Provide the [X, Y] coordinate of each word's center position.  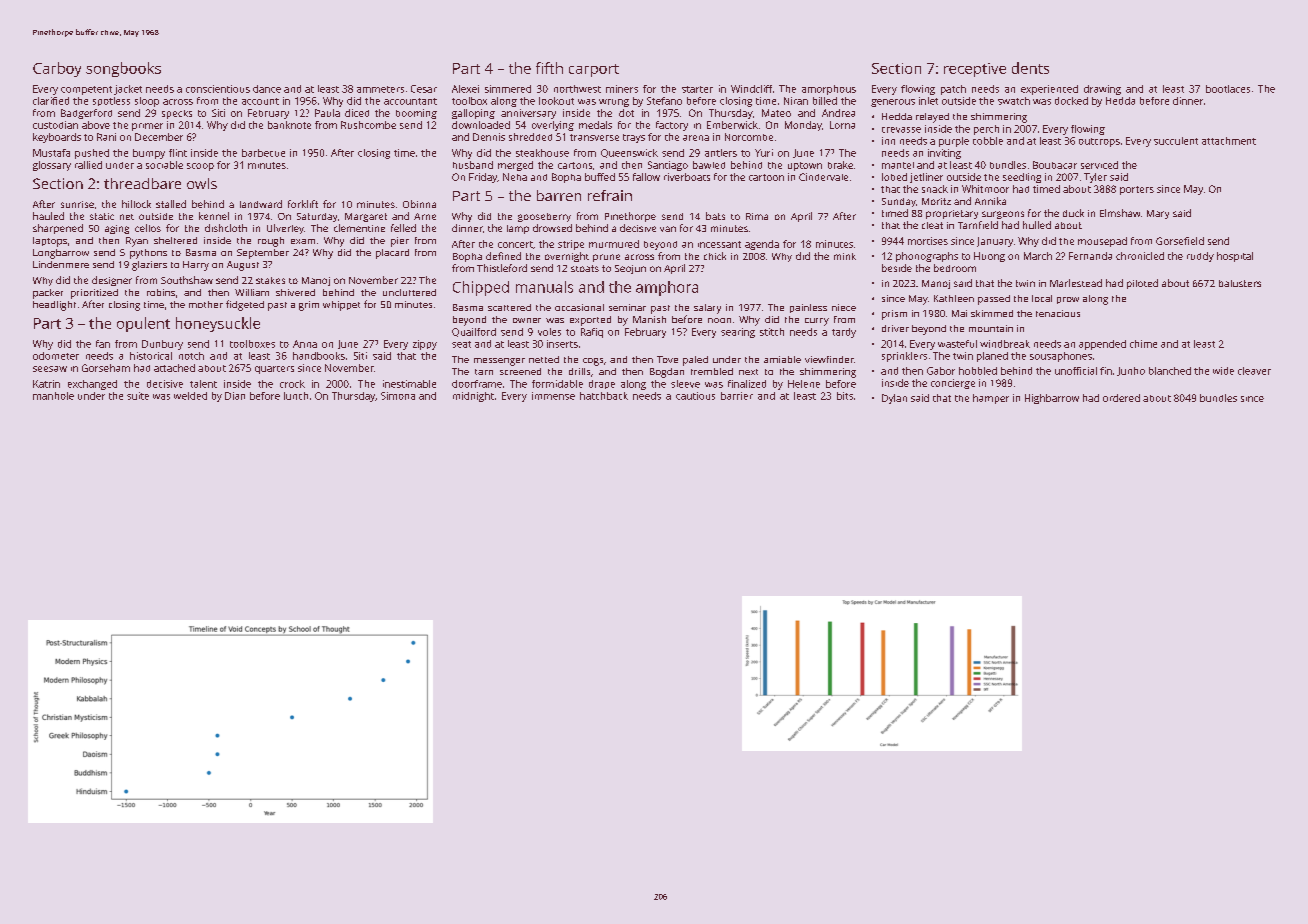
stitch [772, 332]
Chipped [481, 288]
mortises [928, 241]
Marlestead [1076, 283]
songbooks [123, 69]
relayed [932, 118]
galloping [473, 114]
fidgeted [245, 305]
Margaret [366, 217]
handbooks [319, 356]
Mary [1158, 214]
